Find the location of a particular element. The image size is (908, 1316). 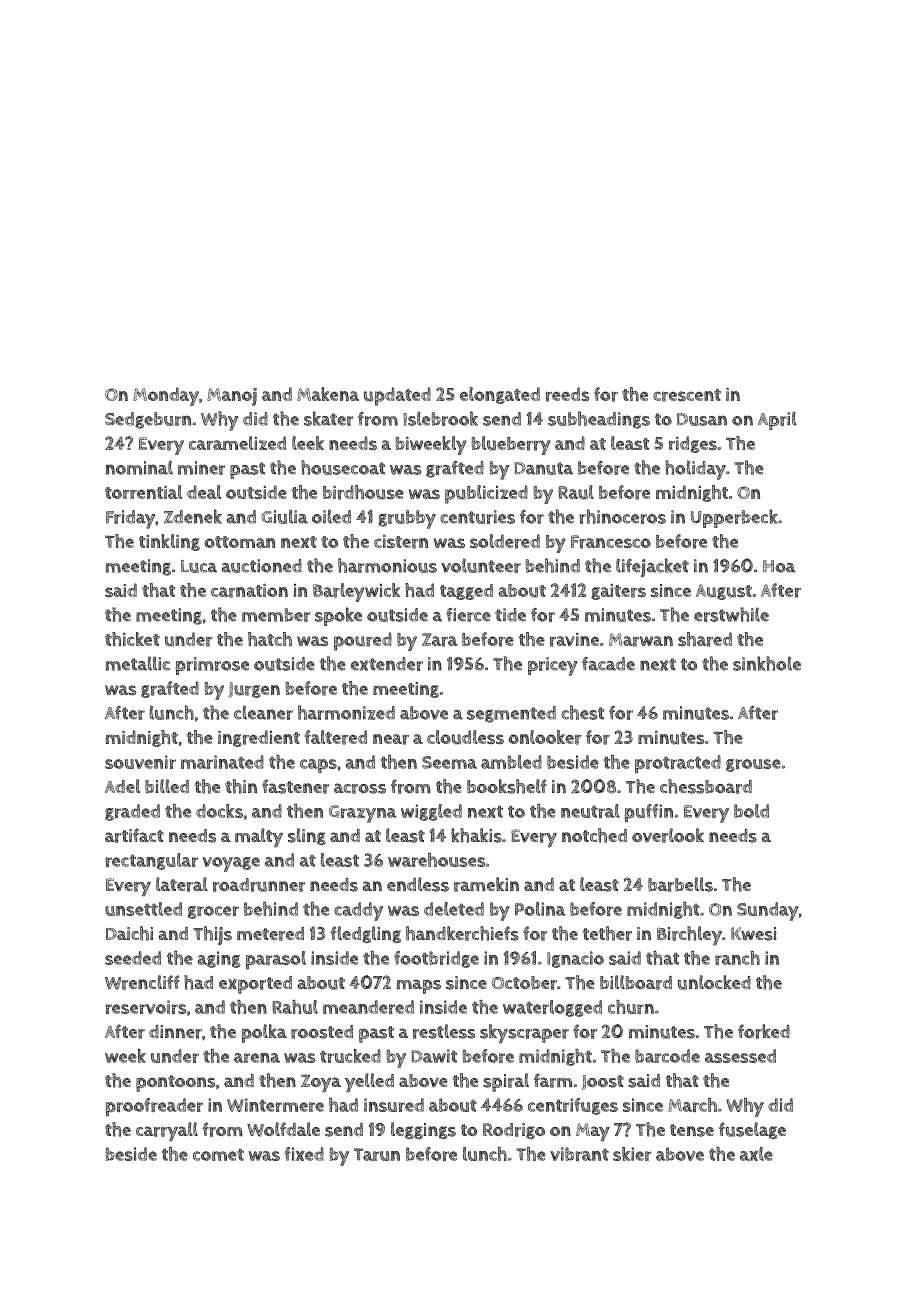

birdhouse is located at coordinates (363, 492).
